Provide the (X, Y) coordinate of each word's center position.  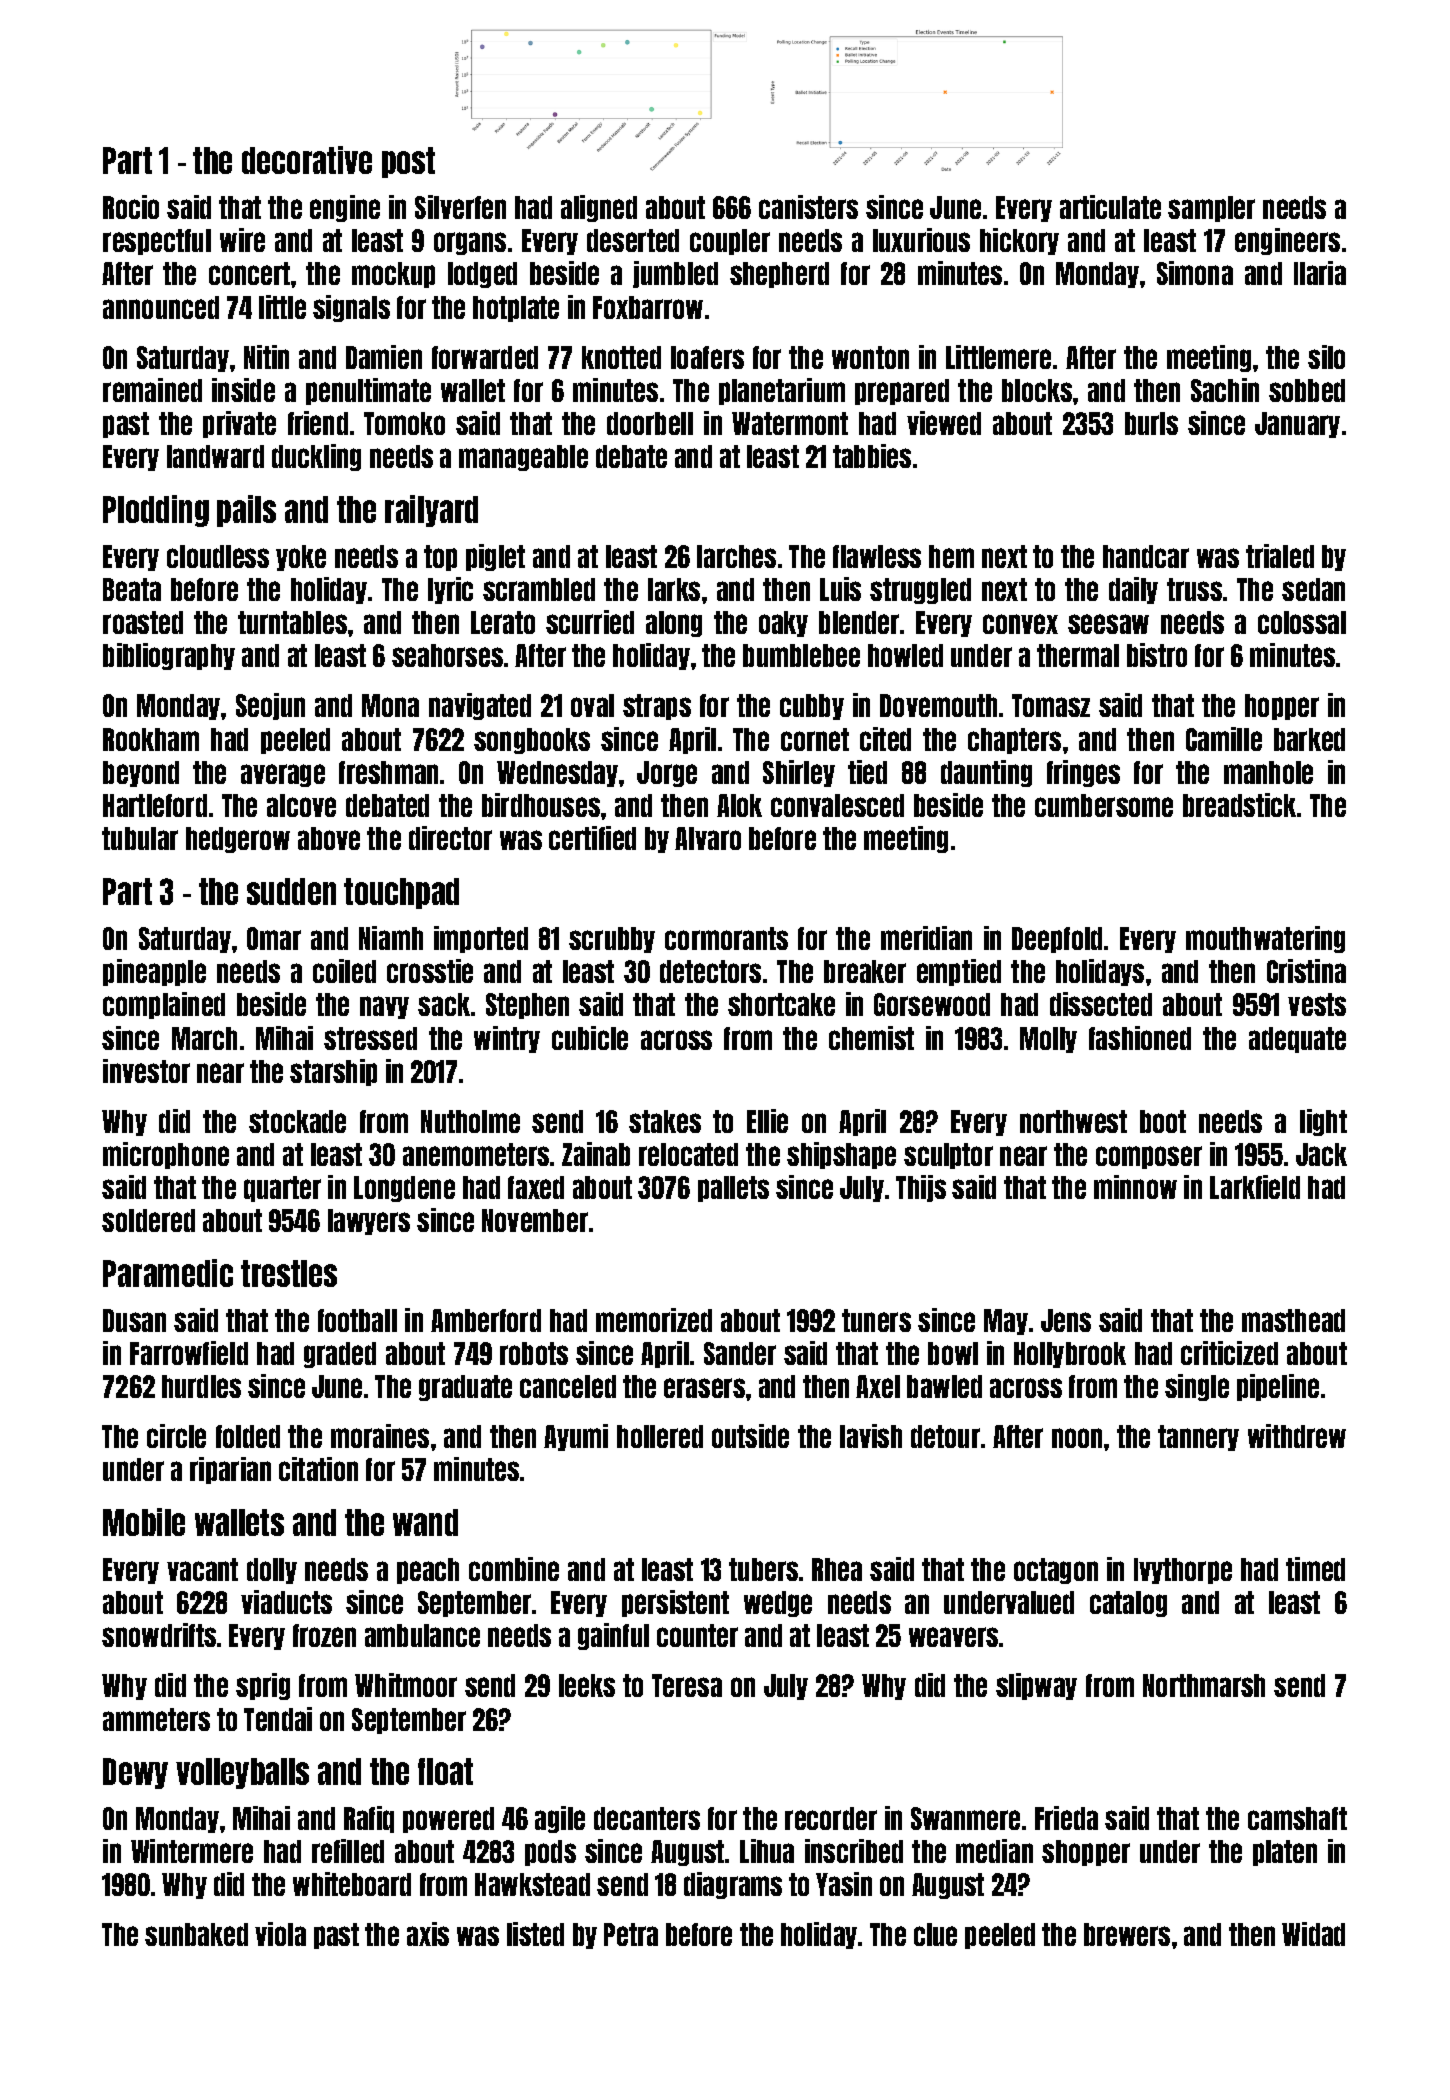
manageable (523, 458)
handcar (1146, 556)
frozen (324, 1635)
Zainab (596, 1154)
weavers (953, 1637)
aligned (599, 208)
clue (935, 1934)
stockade (297, 1121)
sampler (1211, 209)
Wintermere (192, 1851)
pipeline (1278, 1387)
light (1323, 1122)
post (408, 162)
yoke (301, 558)
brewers (1127, 1934)
